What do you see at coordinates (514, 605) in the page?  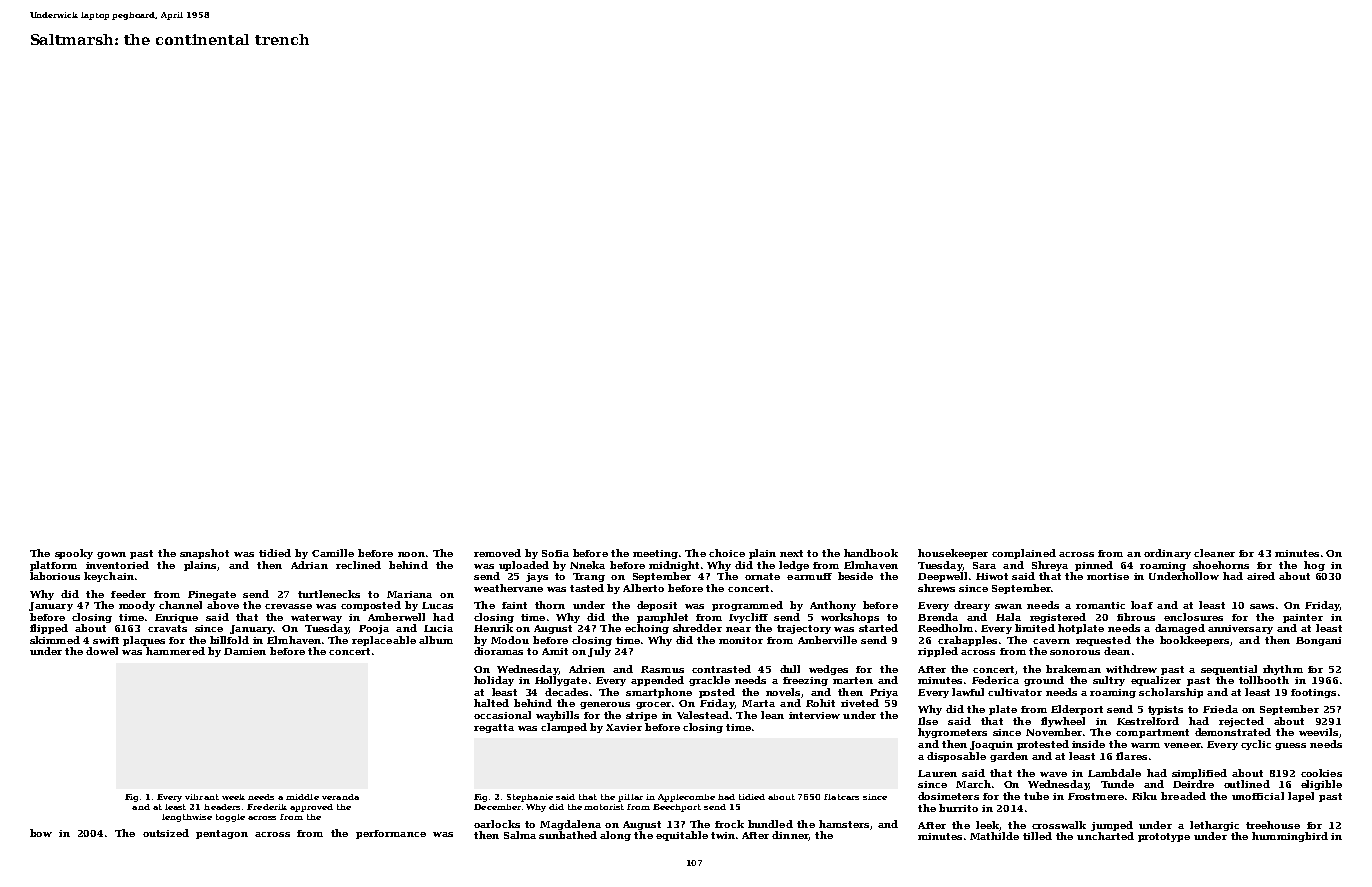 I see `faint` at bounding box center [514, 605].
